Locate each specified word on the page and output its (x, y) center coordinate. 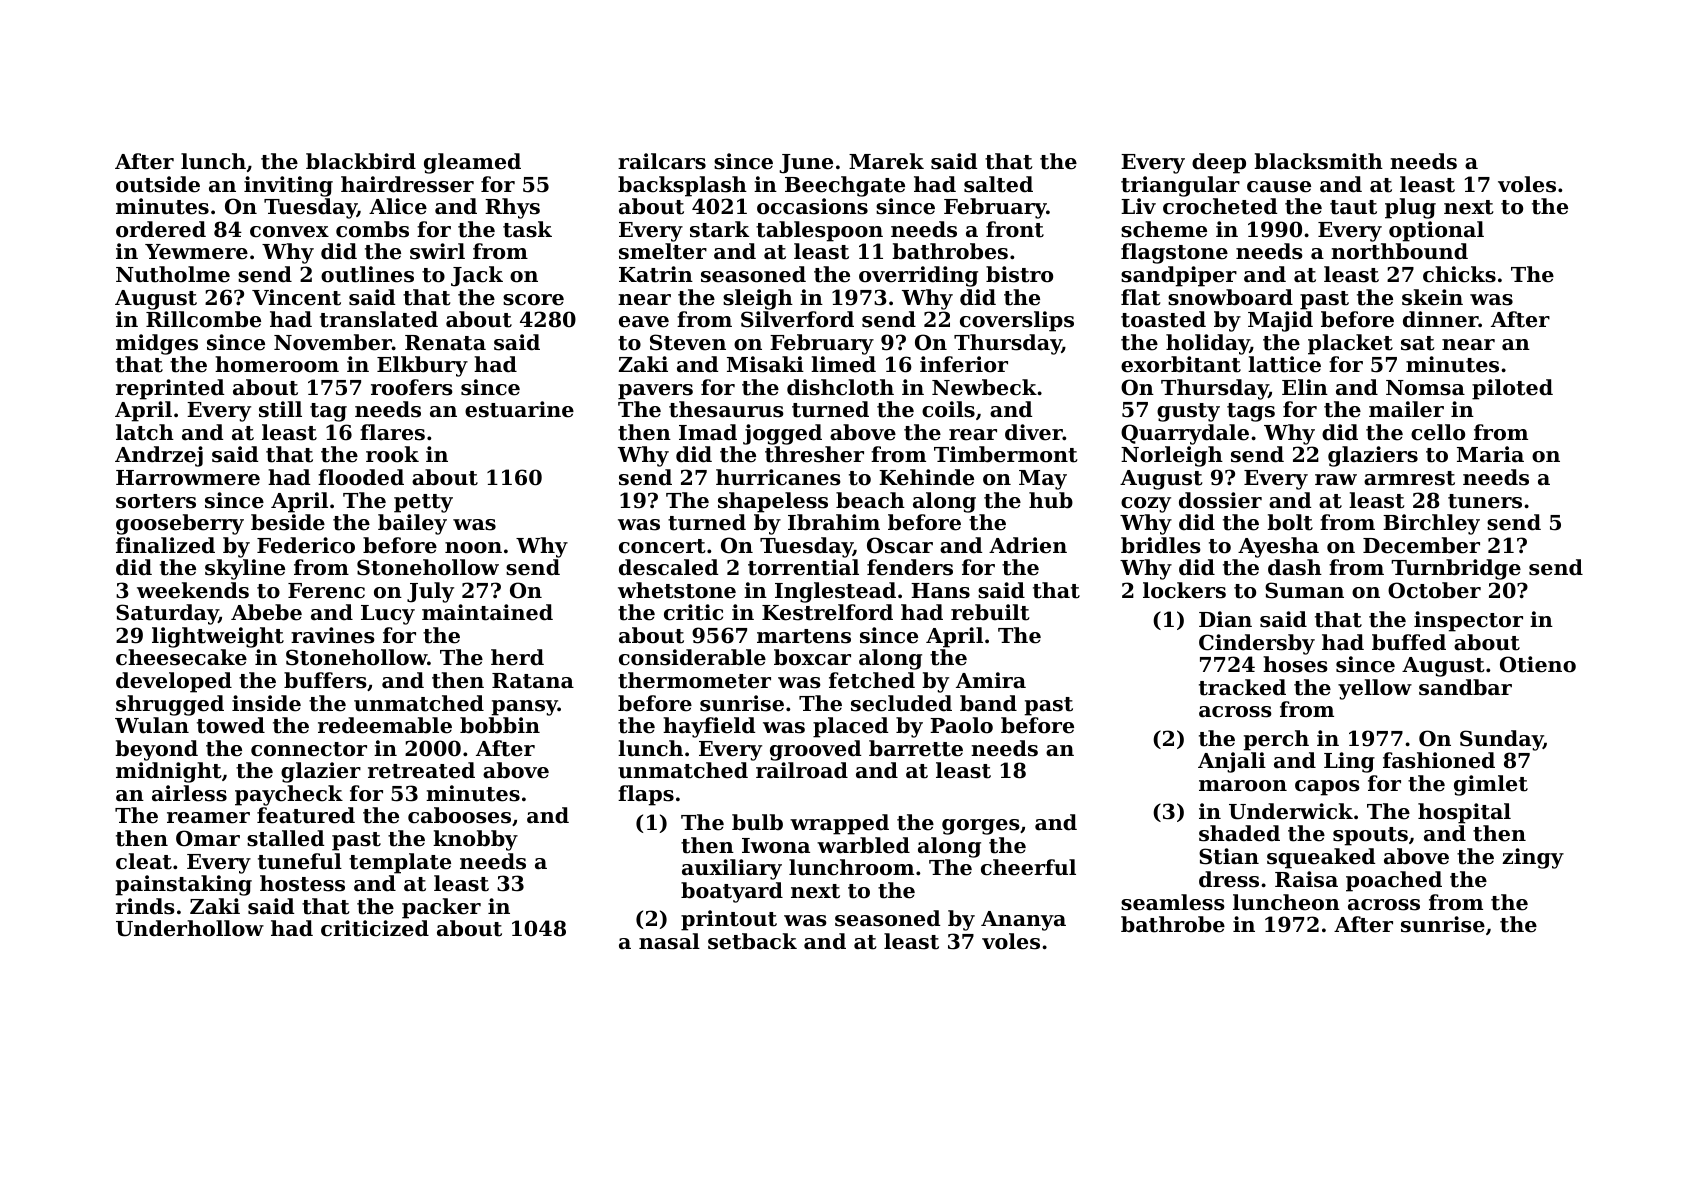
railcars (662, 161)
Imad (708, 432)
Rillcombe (203, 319)
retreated (421, 770)
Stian (1229, 856)
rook (392, 454)
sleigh (758, 299)
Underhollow (190, 928)
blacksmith (1318, 161)
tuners (1485, 501)
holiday (1208, 344)
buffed (1409, 642)
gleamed (472, 163)
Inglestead (835, 592)
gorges (981, 827)
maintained (487, 612)
